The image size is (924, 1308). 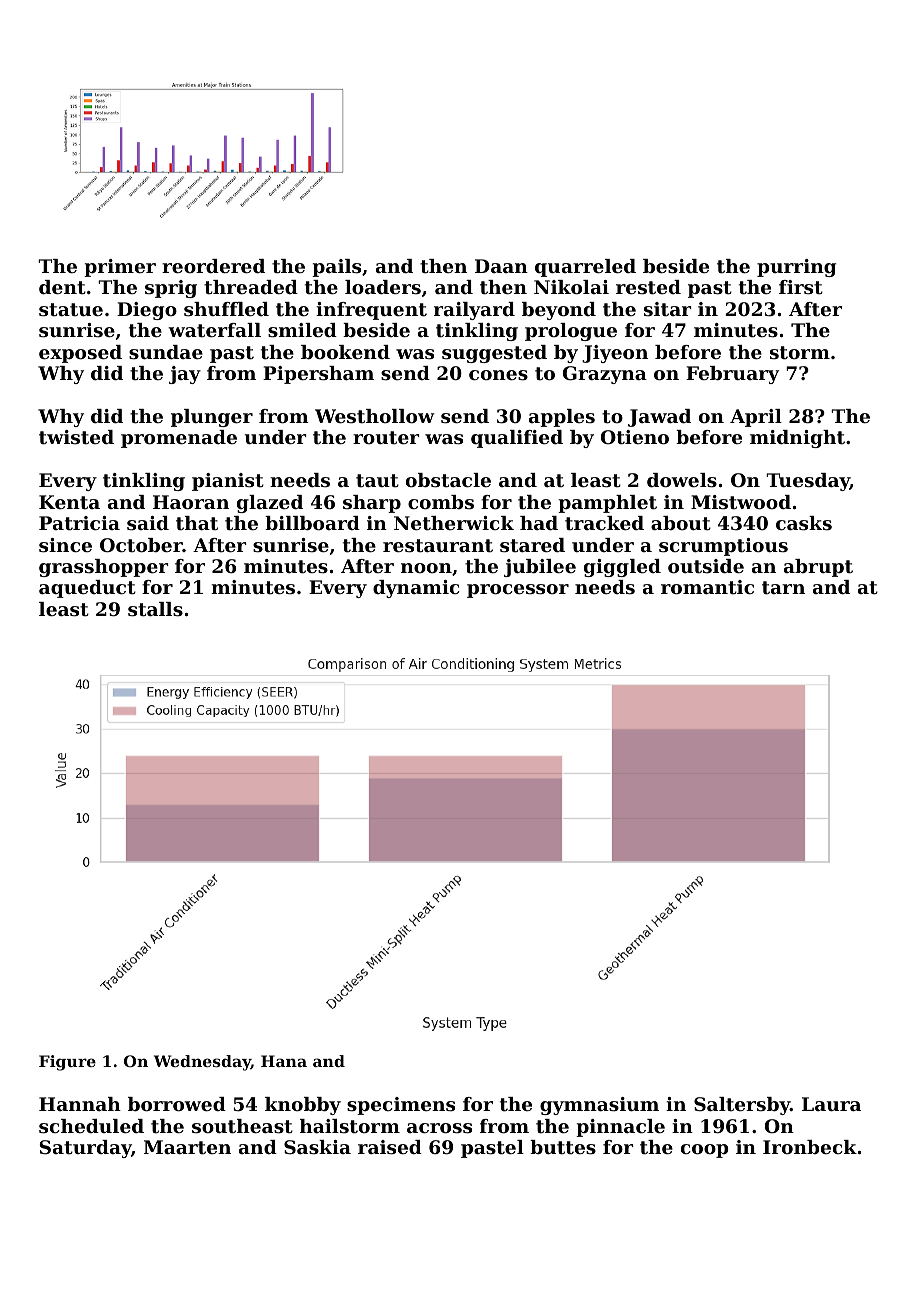 I want to click on first, so click(x=801, y=287).
